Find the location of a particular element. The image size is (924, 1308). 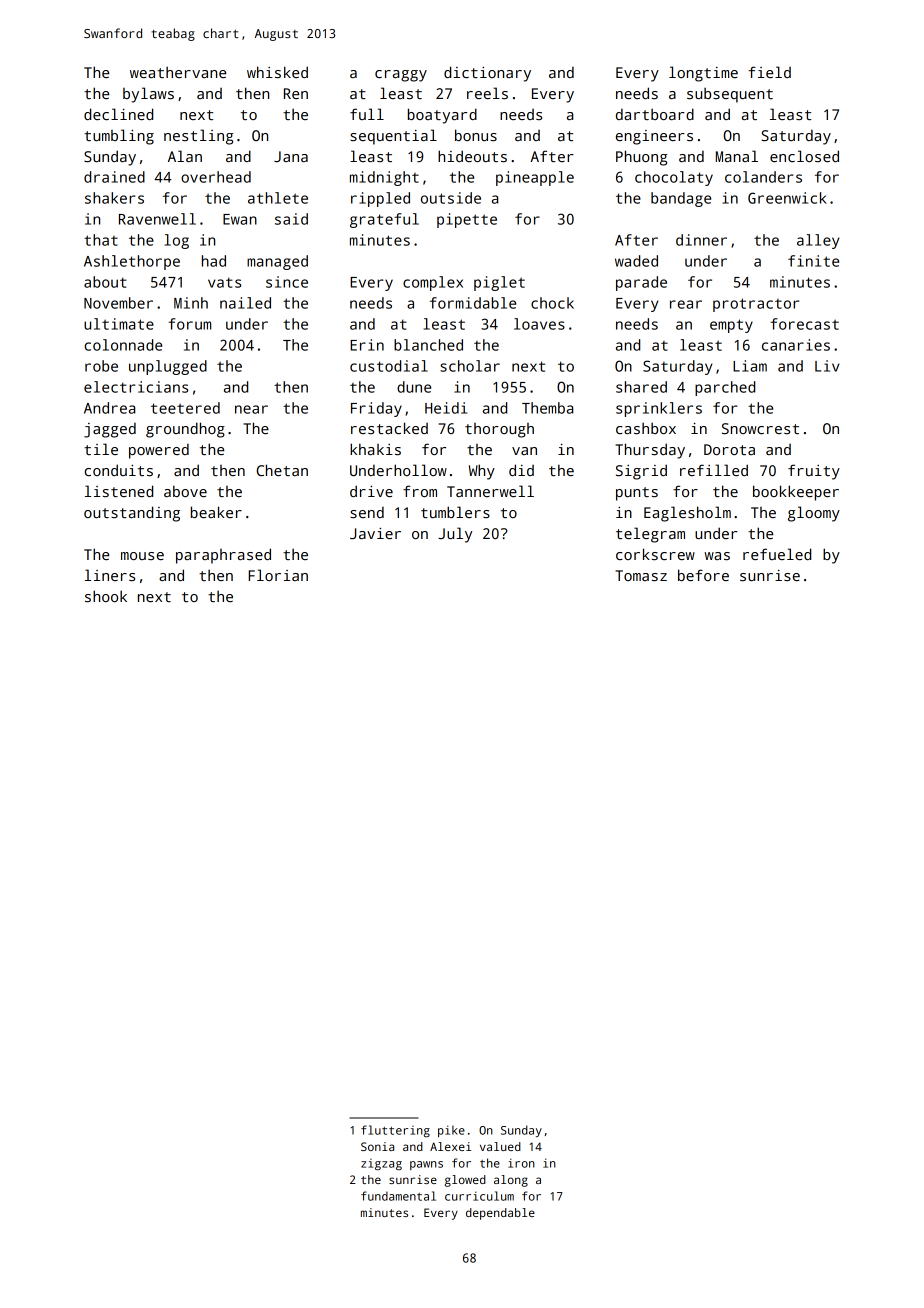

Alexei is located at coordinates (450, 1146).
